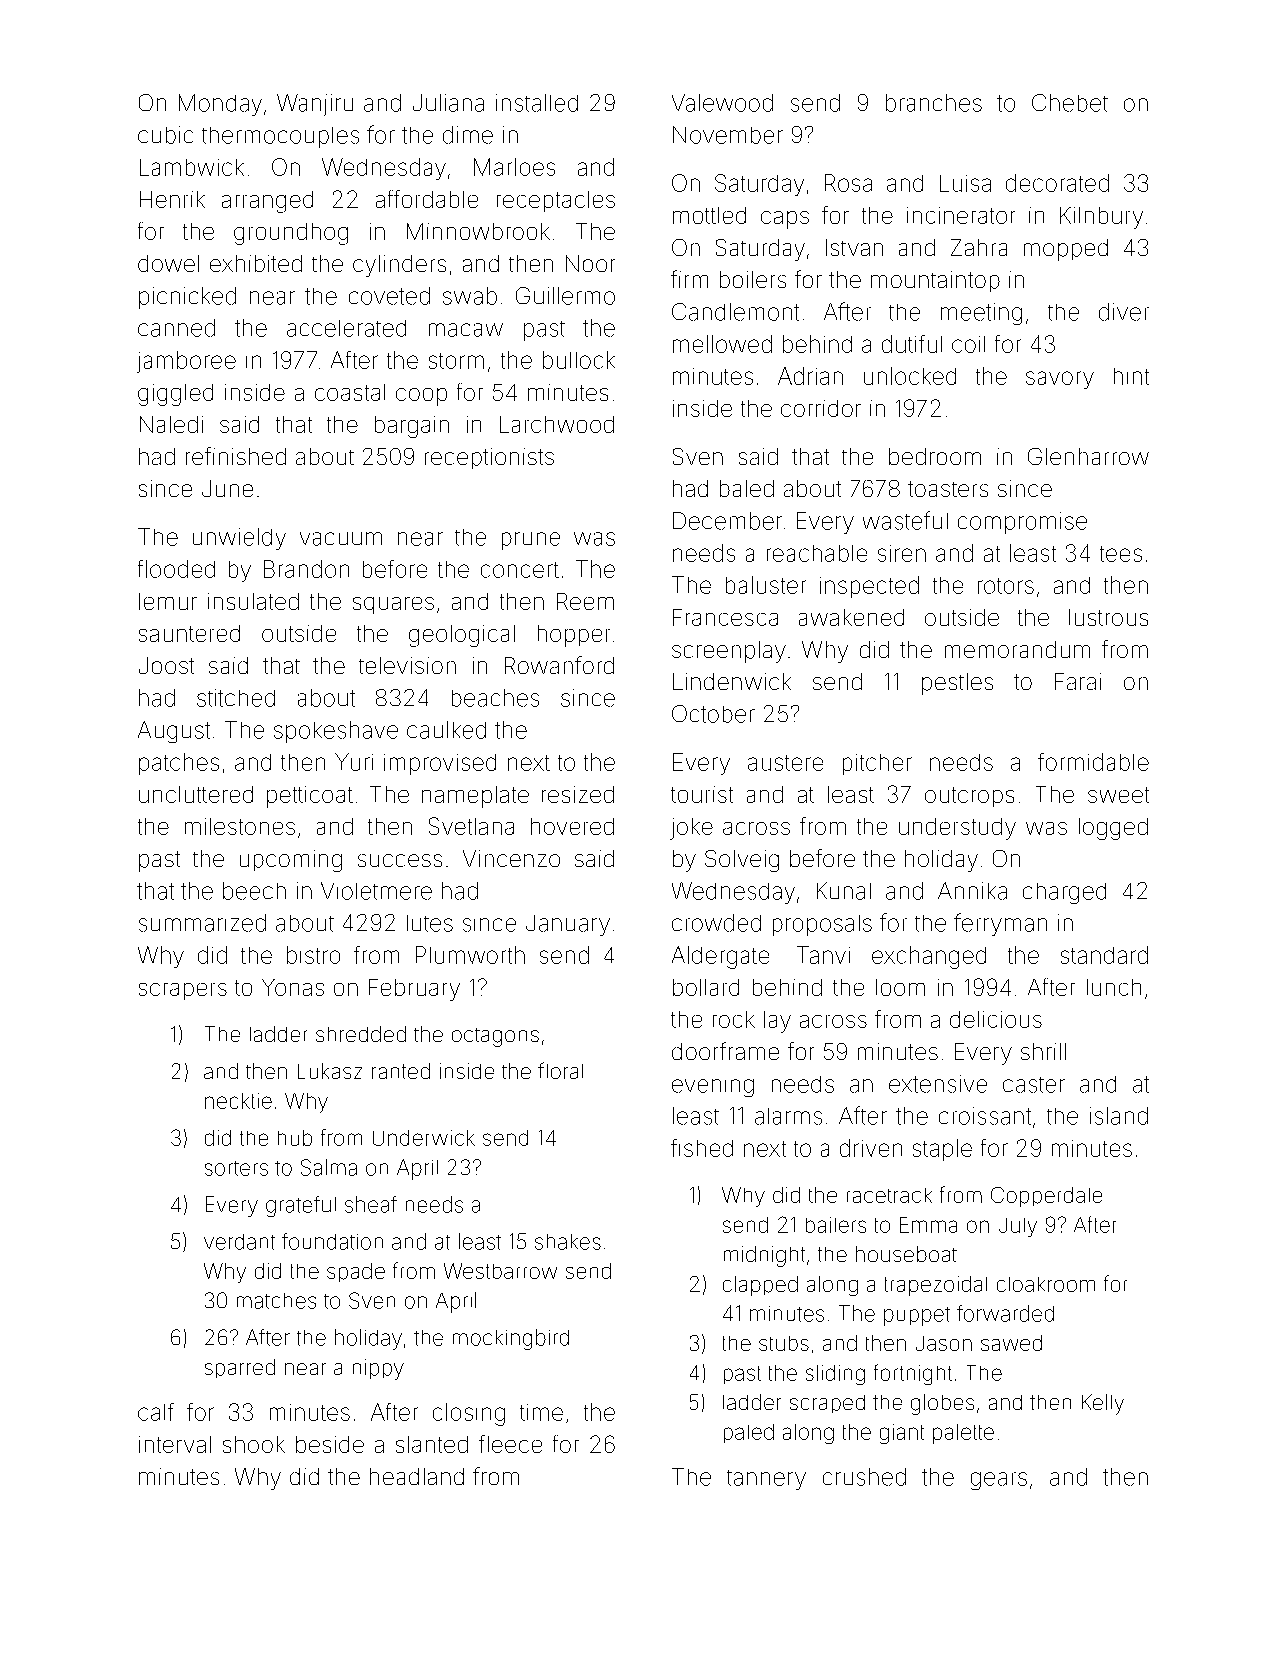 The height and width of the document is (1665, 1287). I want to click on Copperdale, so click(1046, 1197).
